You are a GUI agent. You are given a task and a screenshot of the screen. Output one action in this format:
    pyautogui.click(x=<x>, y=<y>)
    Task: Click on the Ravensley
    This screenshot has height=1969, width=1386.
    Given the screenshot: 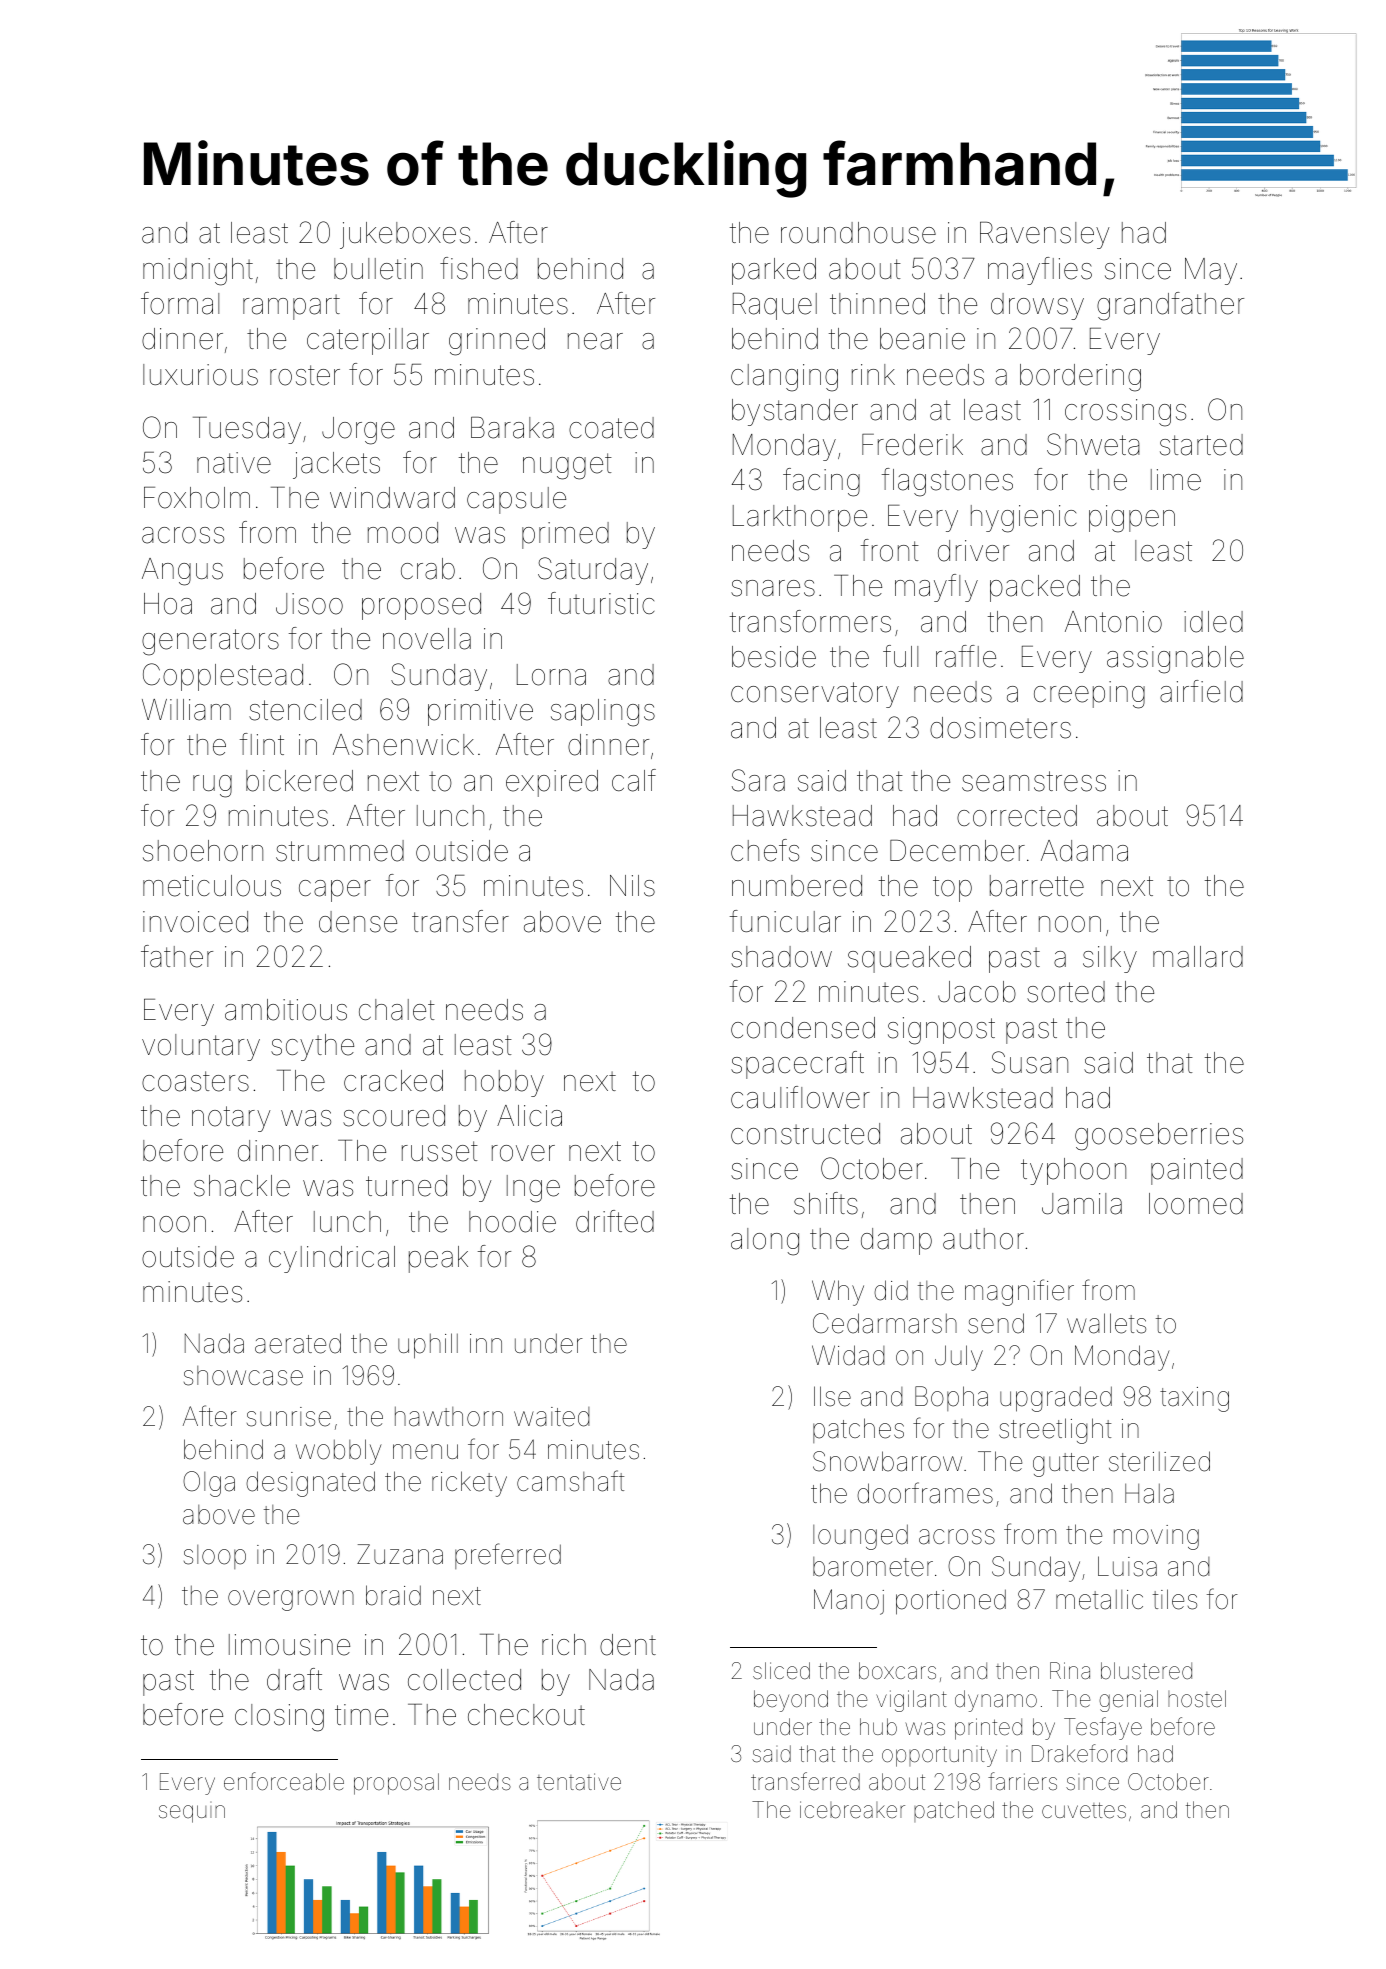 What is the action you would take?
    pyautogui.click(x=1044, y=235)
